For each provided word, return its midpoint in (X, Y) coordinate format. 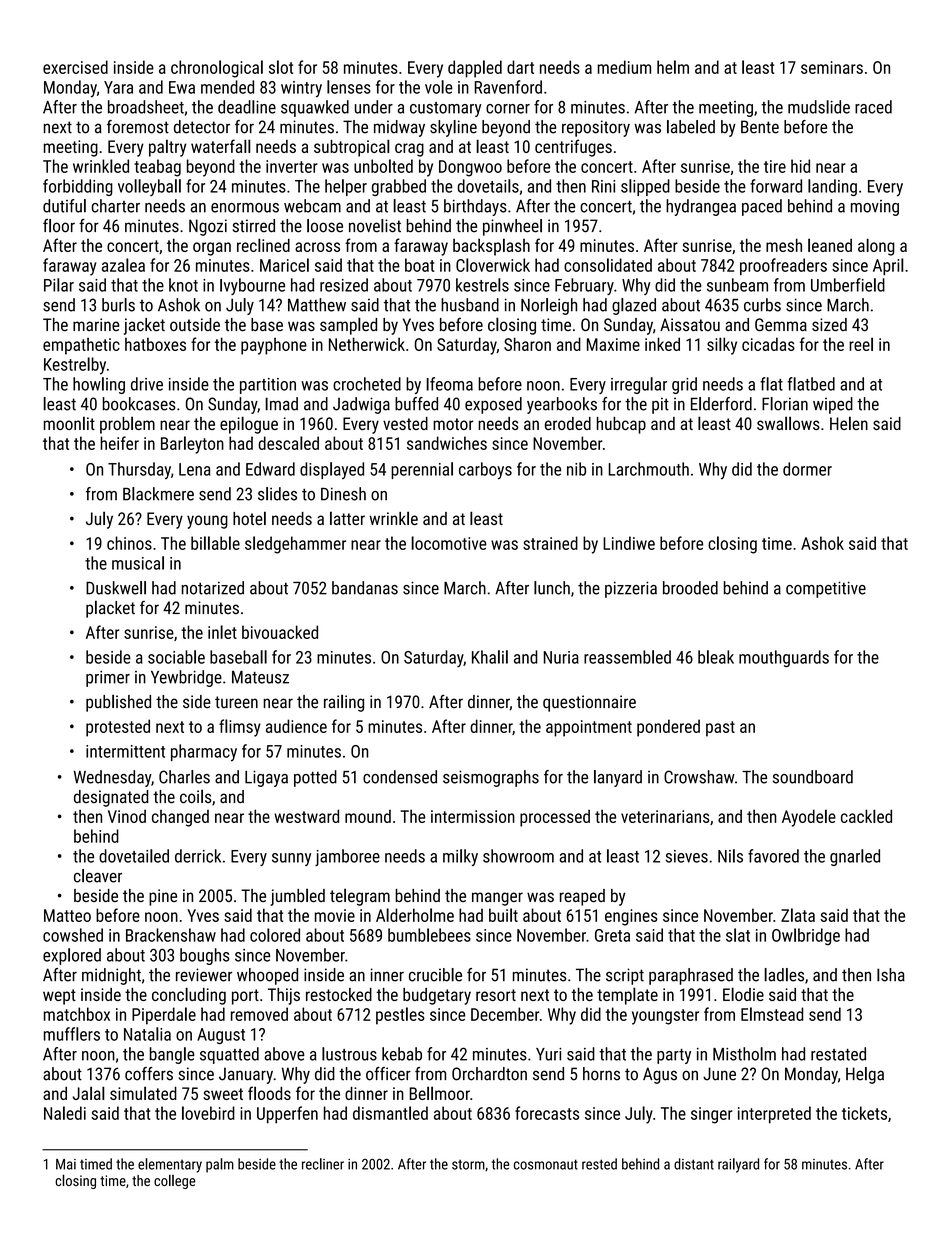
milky (460, 857)
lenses (349, 87)
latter (347, 518)
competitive (826, 589)
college (175, 1181)
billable (215, 543)
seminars (832, 67)
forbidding (78, 187)
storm (468, 1165)
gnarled (855, 857)
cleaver (98, 876)
